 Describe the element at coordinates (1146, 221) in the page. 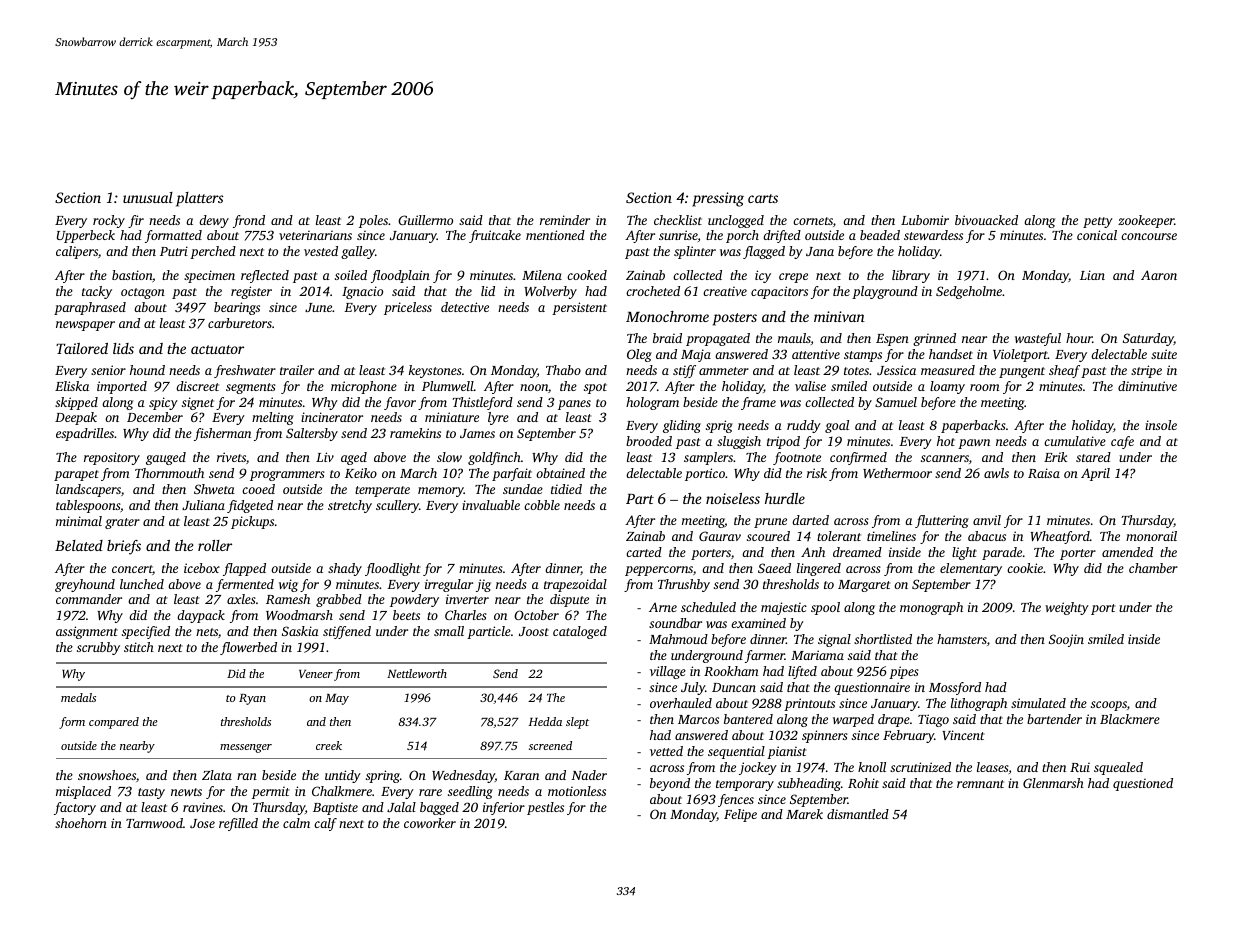

I see `zookeeper` at that location.
